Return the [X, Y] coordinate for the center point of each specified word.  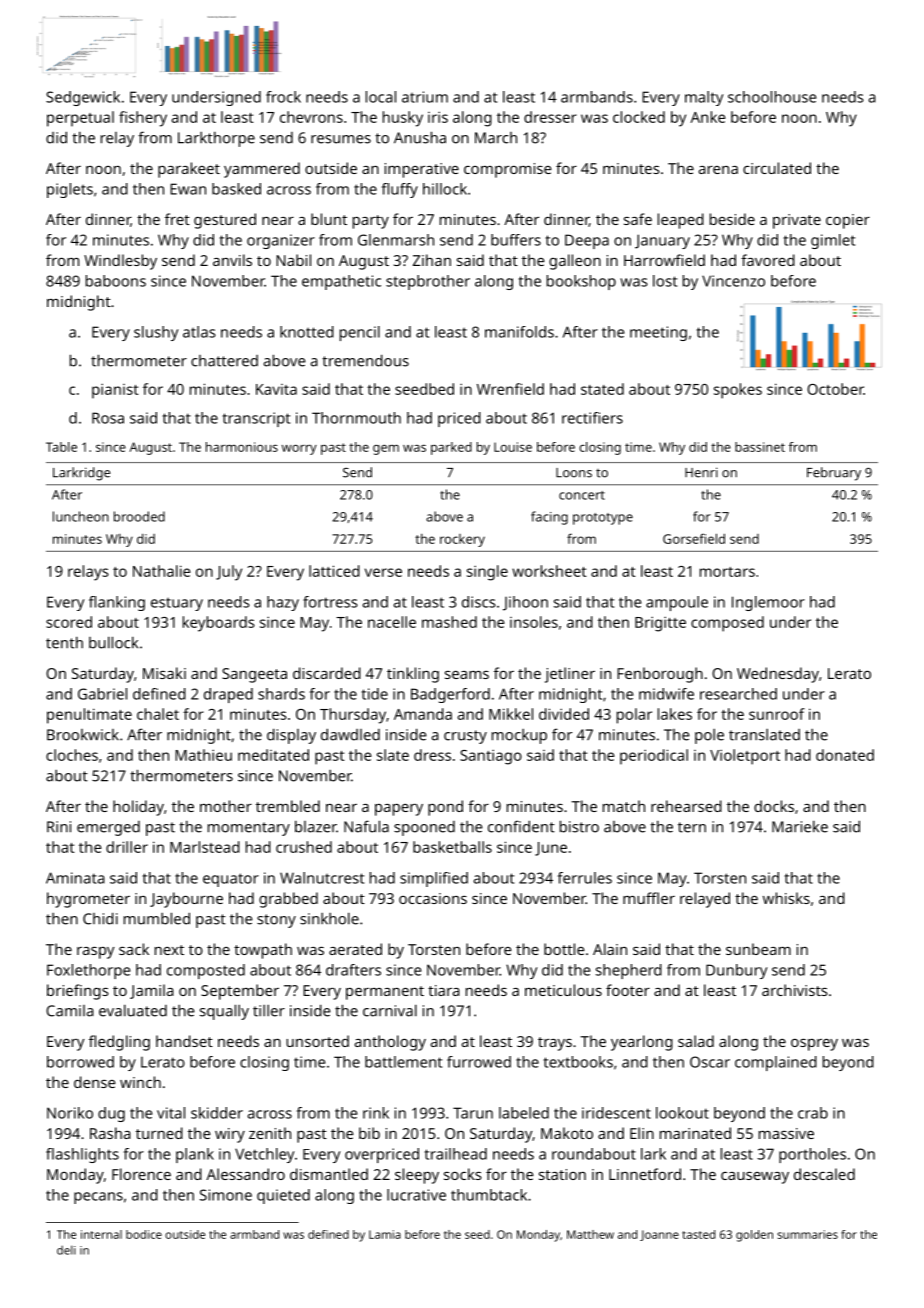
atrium [425, 97]
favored [768, 260]
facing [549, 518]
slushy [156, 333]
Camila [70, 1011]
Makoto [567, 1133]
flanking [117, 603]
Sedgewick [83, 98]
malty [704, 98]
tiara [444, 990]
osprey [814, 1045]
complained [776, 1063]
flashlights [82, 1155]
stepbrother [428, 282]
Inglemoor [768, 603]
